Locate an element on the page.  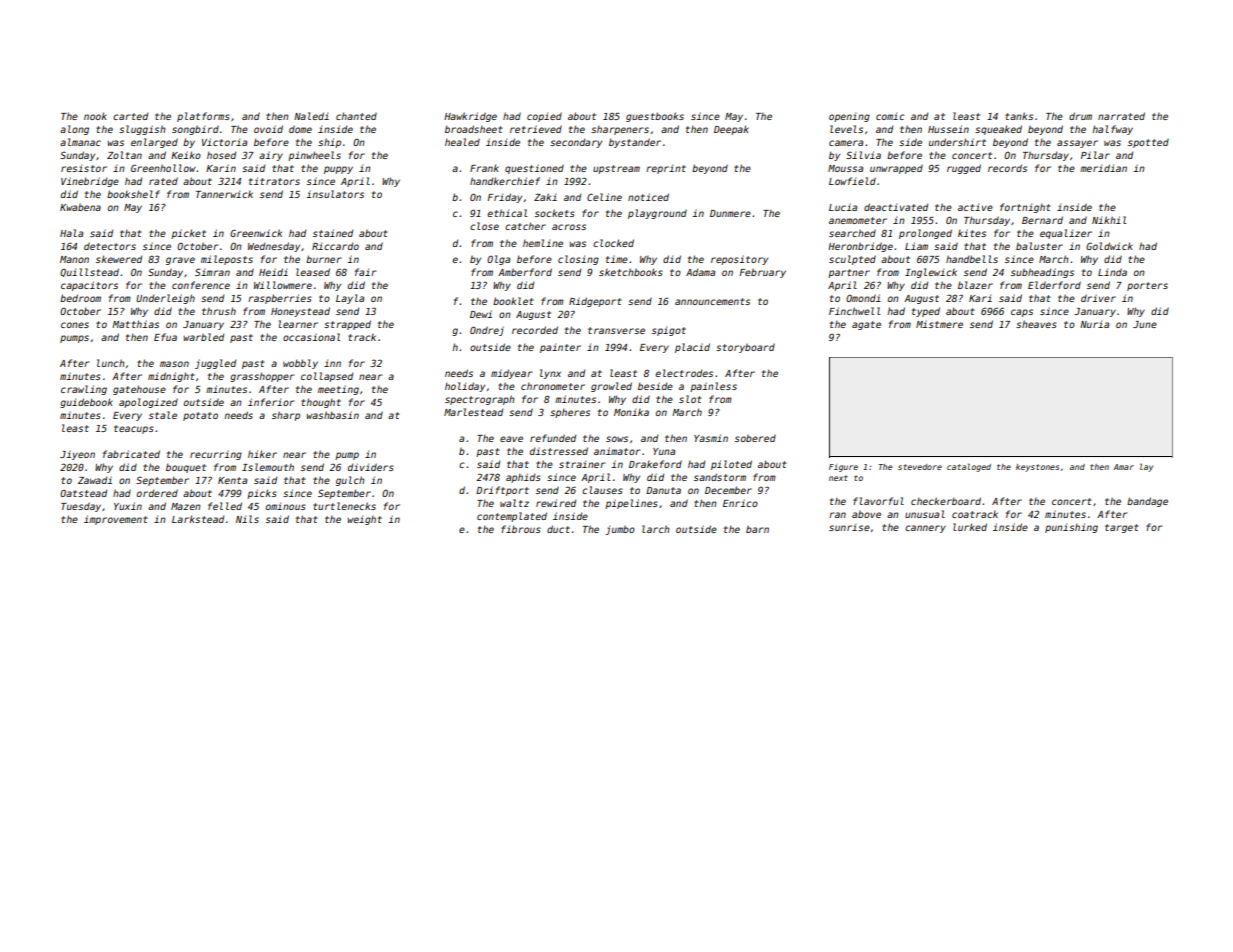
Nikhil is located at coordinates (1109, 220).
